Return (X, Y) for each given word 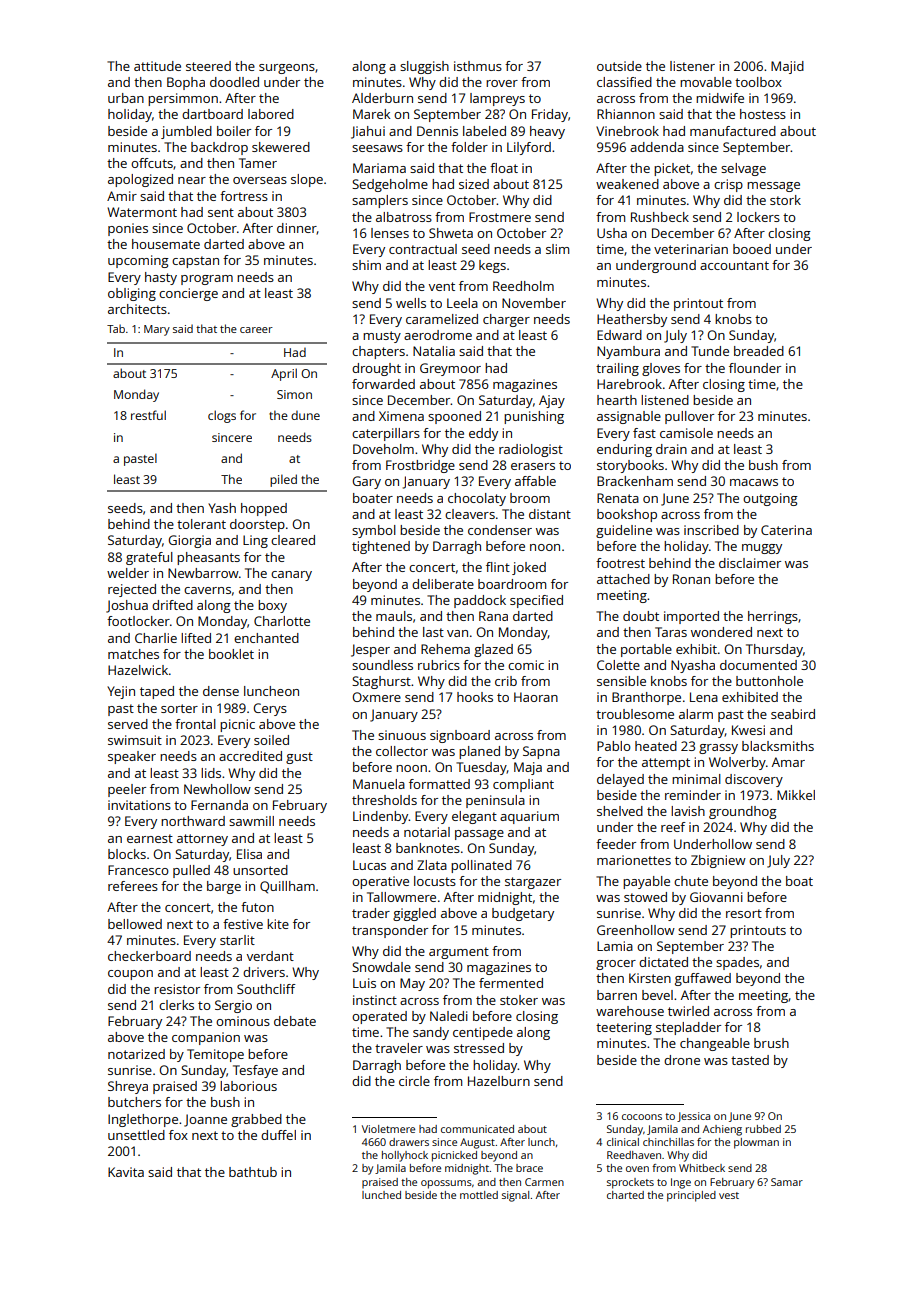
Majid (787, 67)
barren (617, 995)
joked (529, 568)
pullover (689, 417)
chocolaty (477, 499)
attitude (157, 66)
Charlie (156, 638)
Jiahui (368, 132)
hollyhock (405, 1156)
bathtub (253, 1172)
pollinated (481, 866)
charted (625, 1195)
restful (148, 415)
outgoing (770, 499)
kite (278, 924)
